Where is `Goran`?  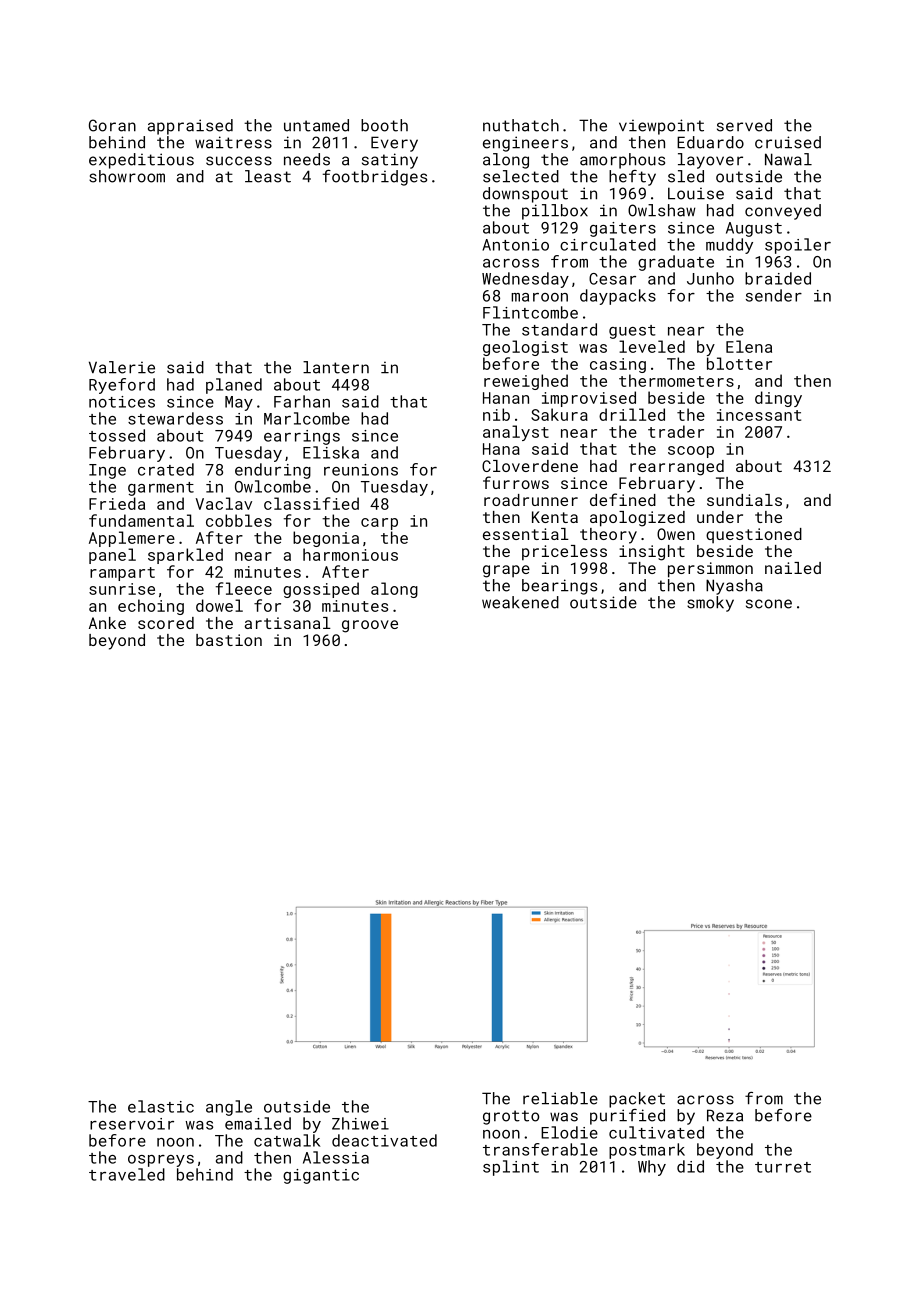 Goran is located at coordinates (112, 125).
